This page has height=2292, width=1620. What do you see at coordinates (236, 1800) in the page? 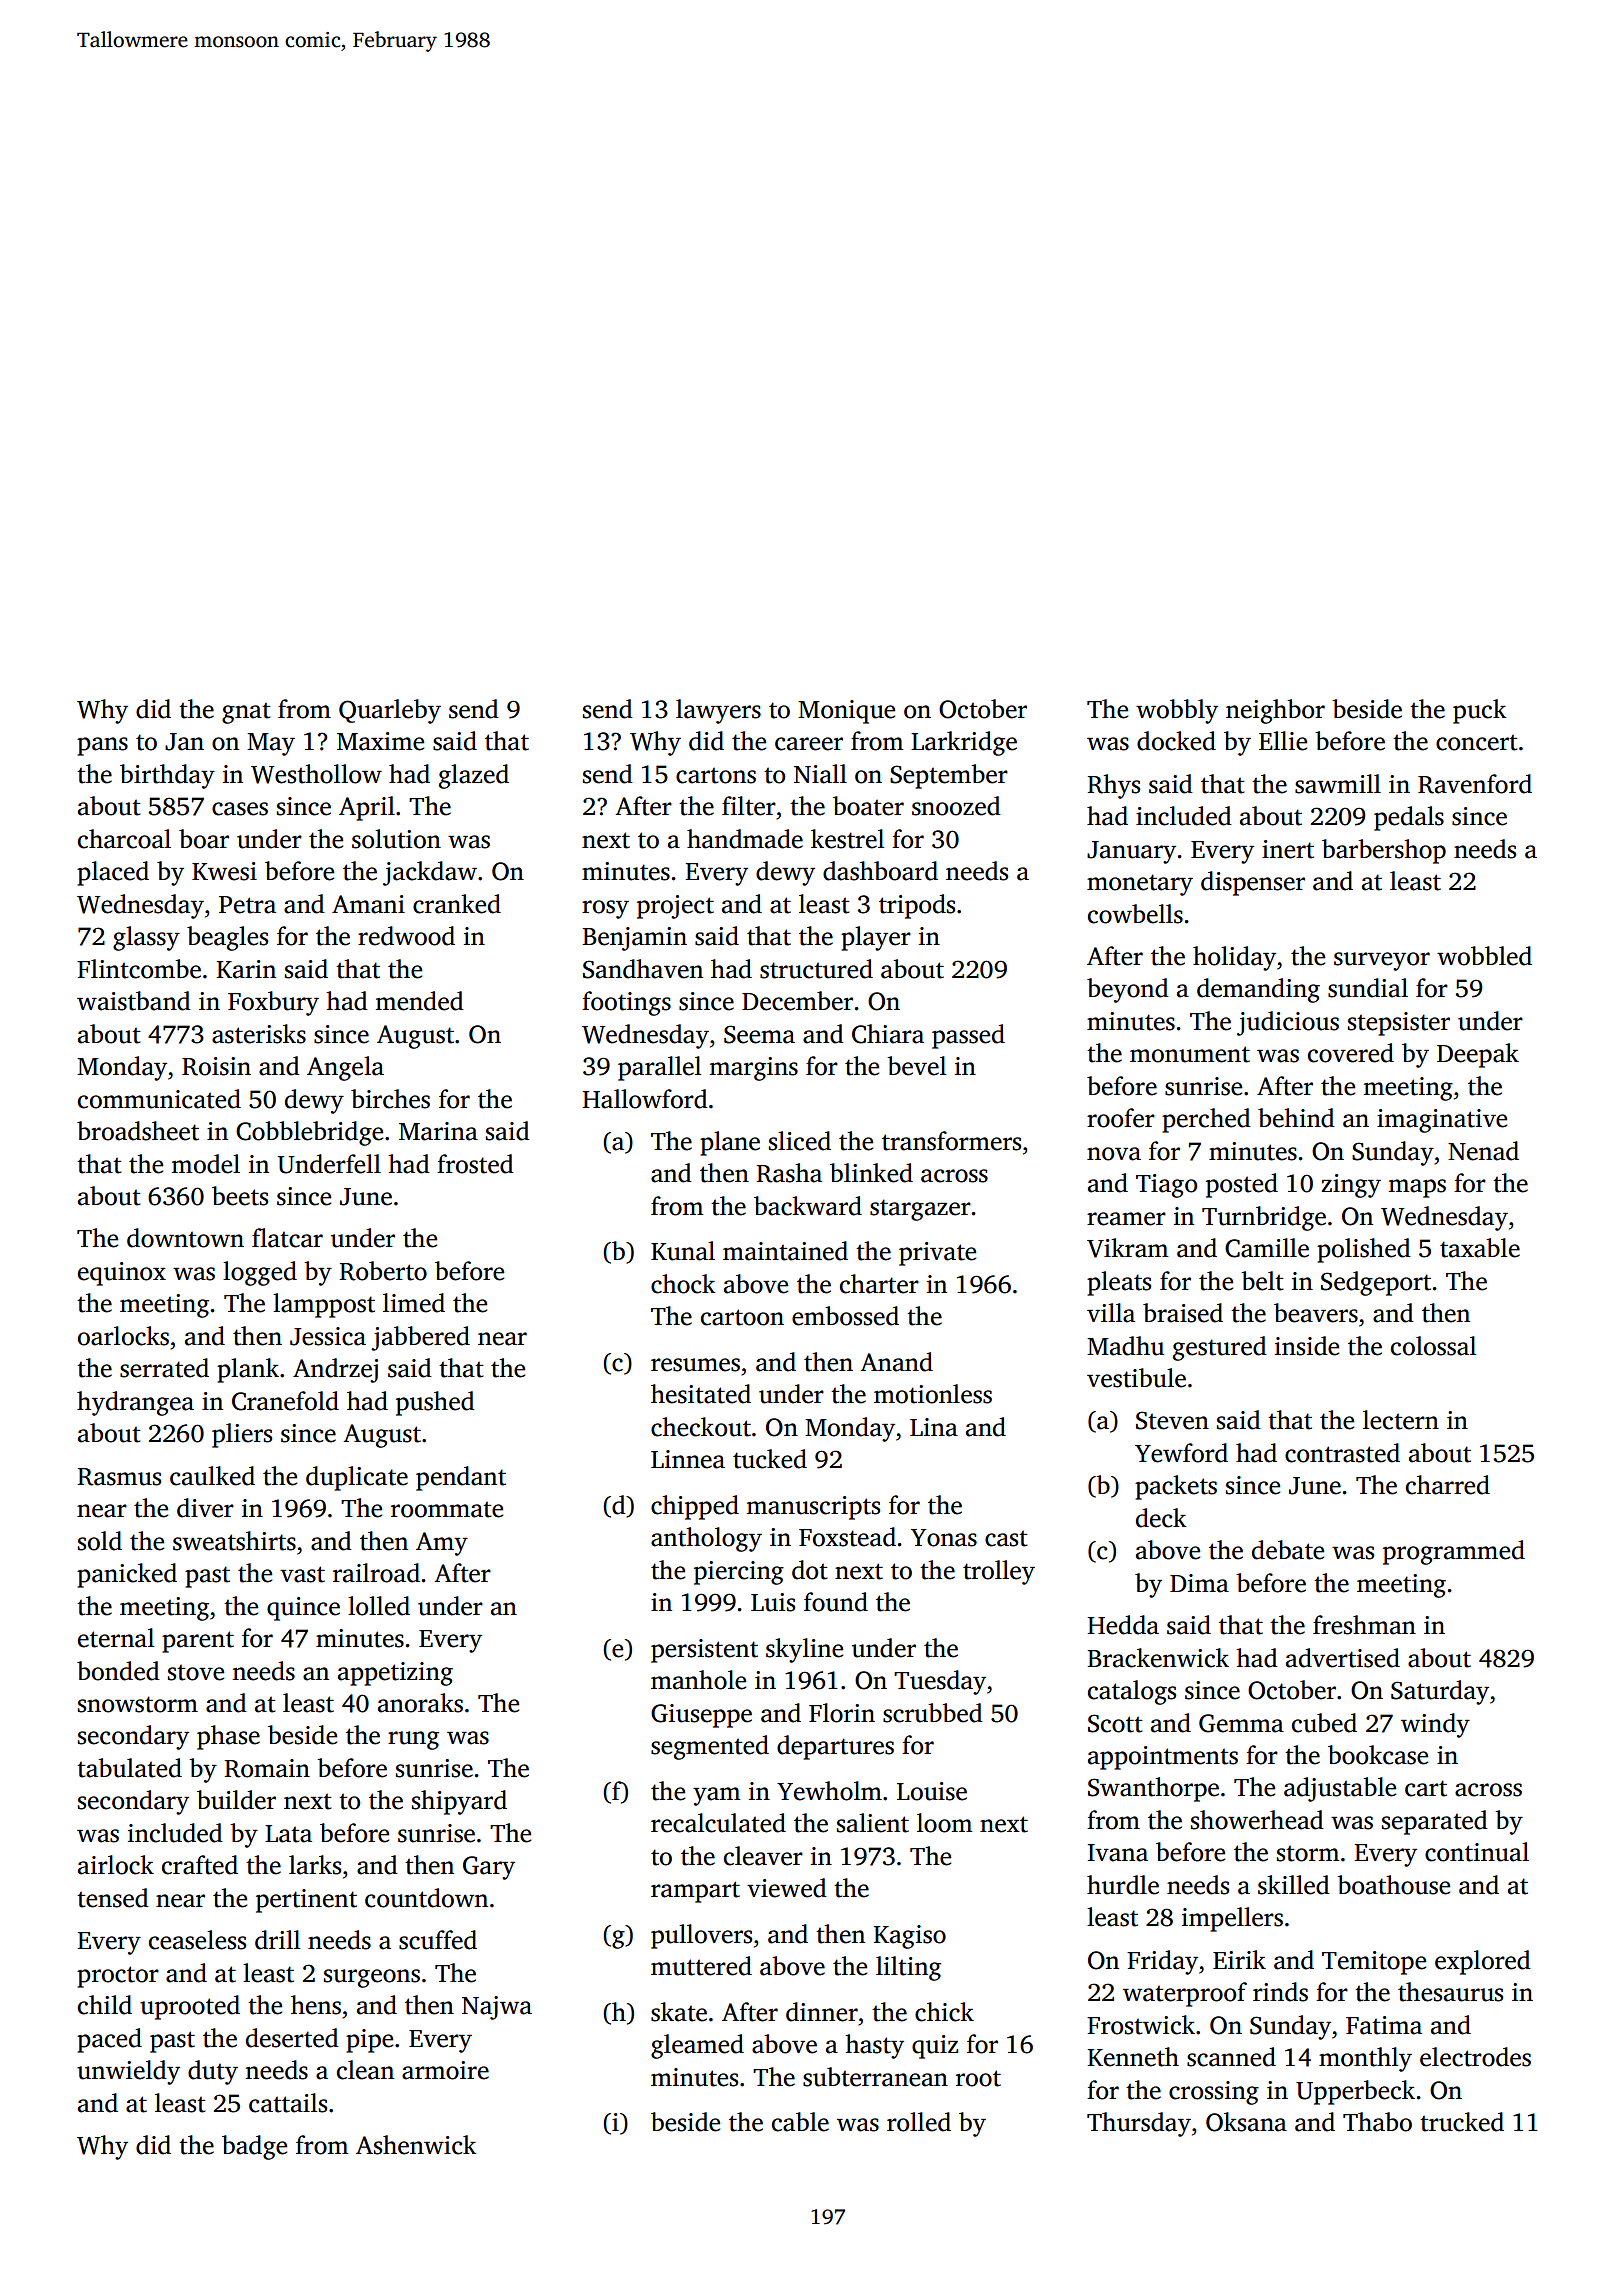
I see `builder` at bounding box center [236, 1800].
